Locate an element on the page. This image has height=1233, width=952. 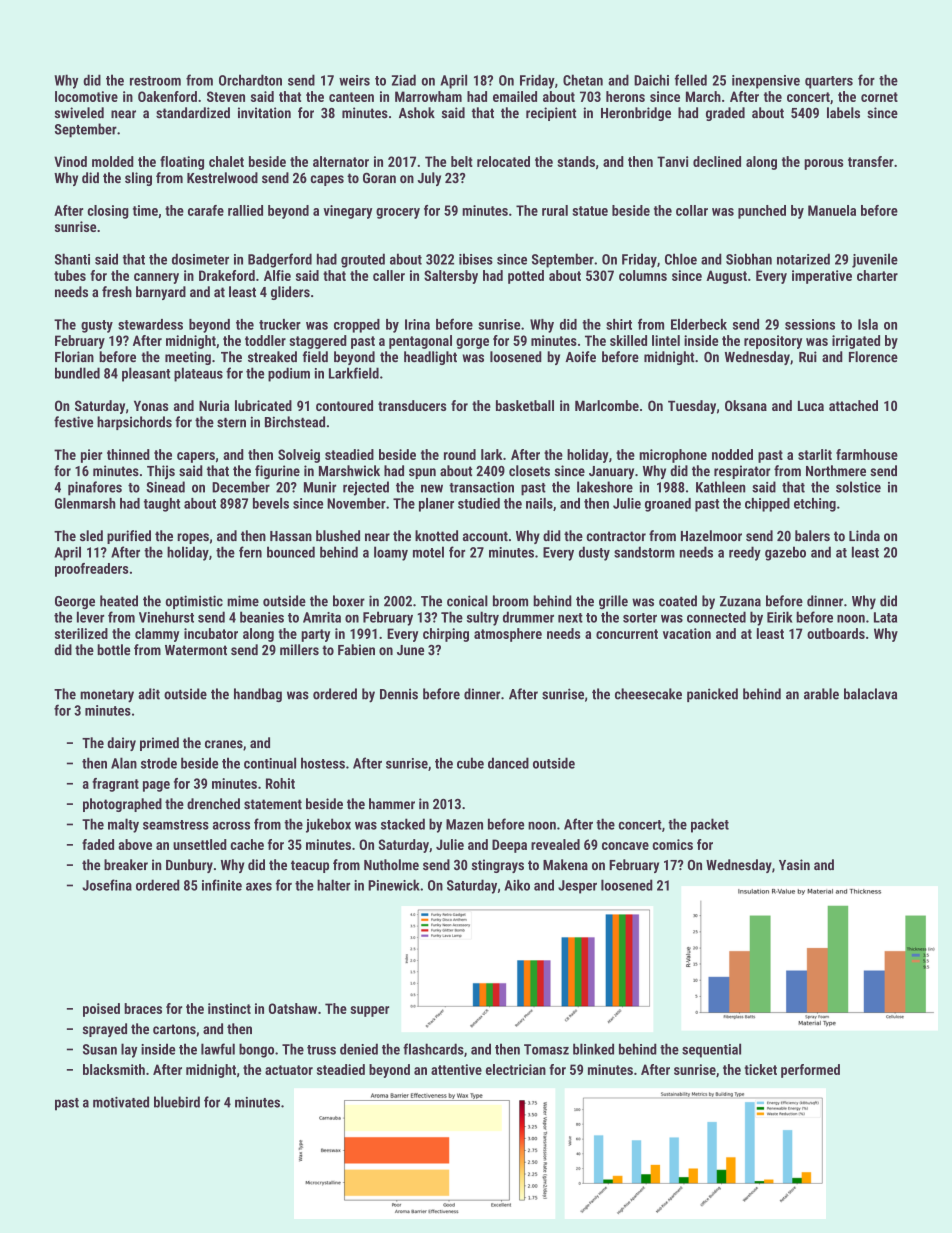
arable is located at coordinates (821, 694).
